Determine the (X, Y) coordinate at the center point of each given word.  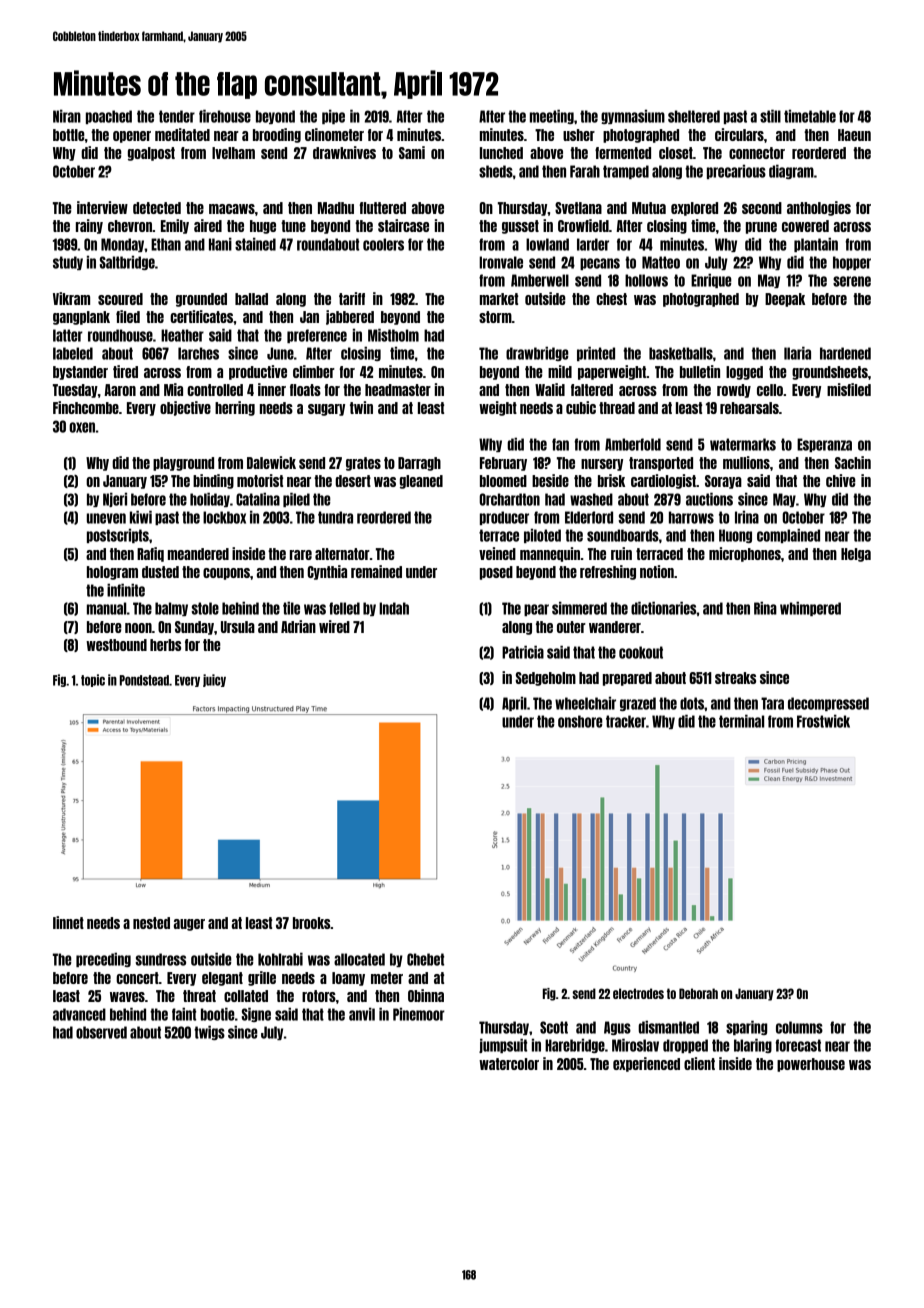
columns (799, 1027)
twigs (209, 1032)
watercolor (509, 1064)
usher (579, 135)
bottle (69, 135)
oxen (82, 427)
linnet (68, 922)
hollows (646, 280)
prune (761, 228)
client (699, 1063)
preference (317, 336)
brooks (312, 923)
